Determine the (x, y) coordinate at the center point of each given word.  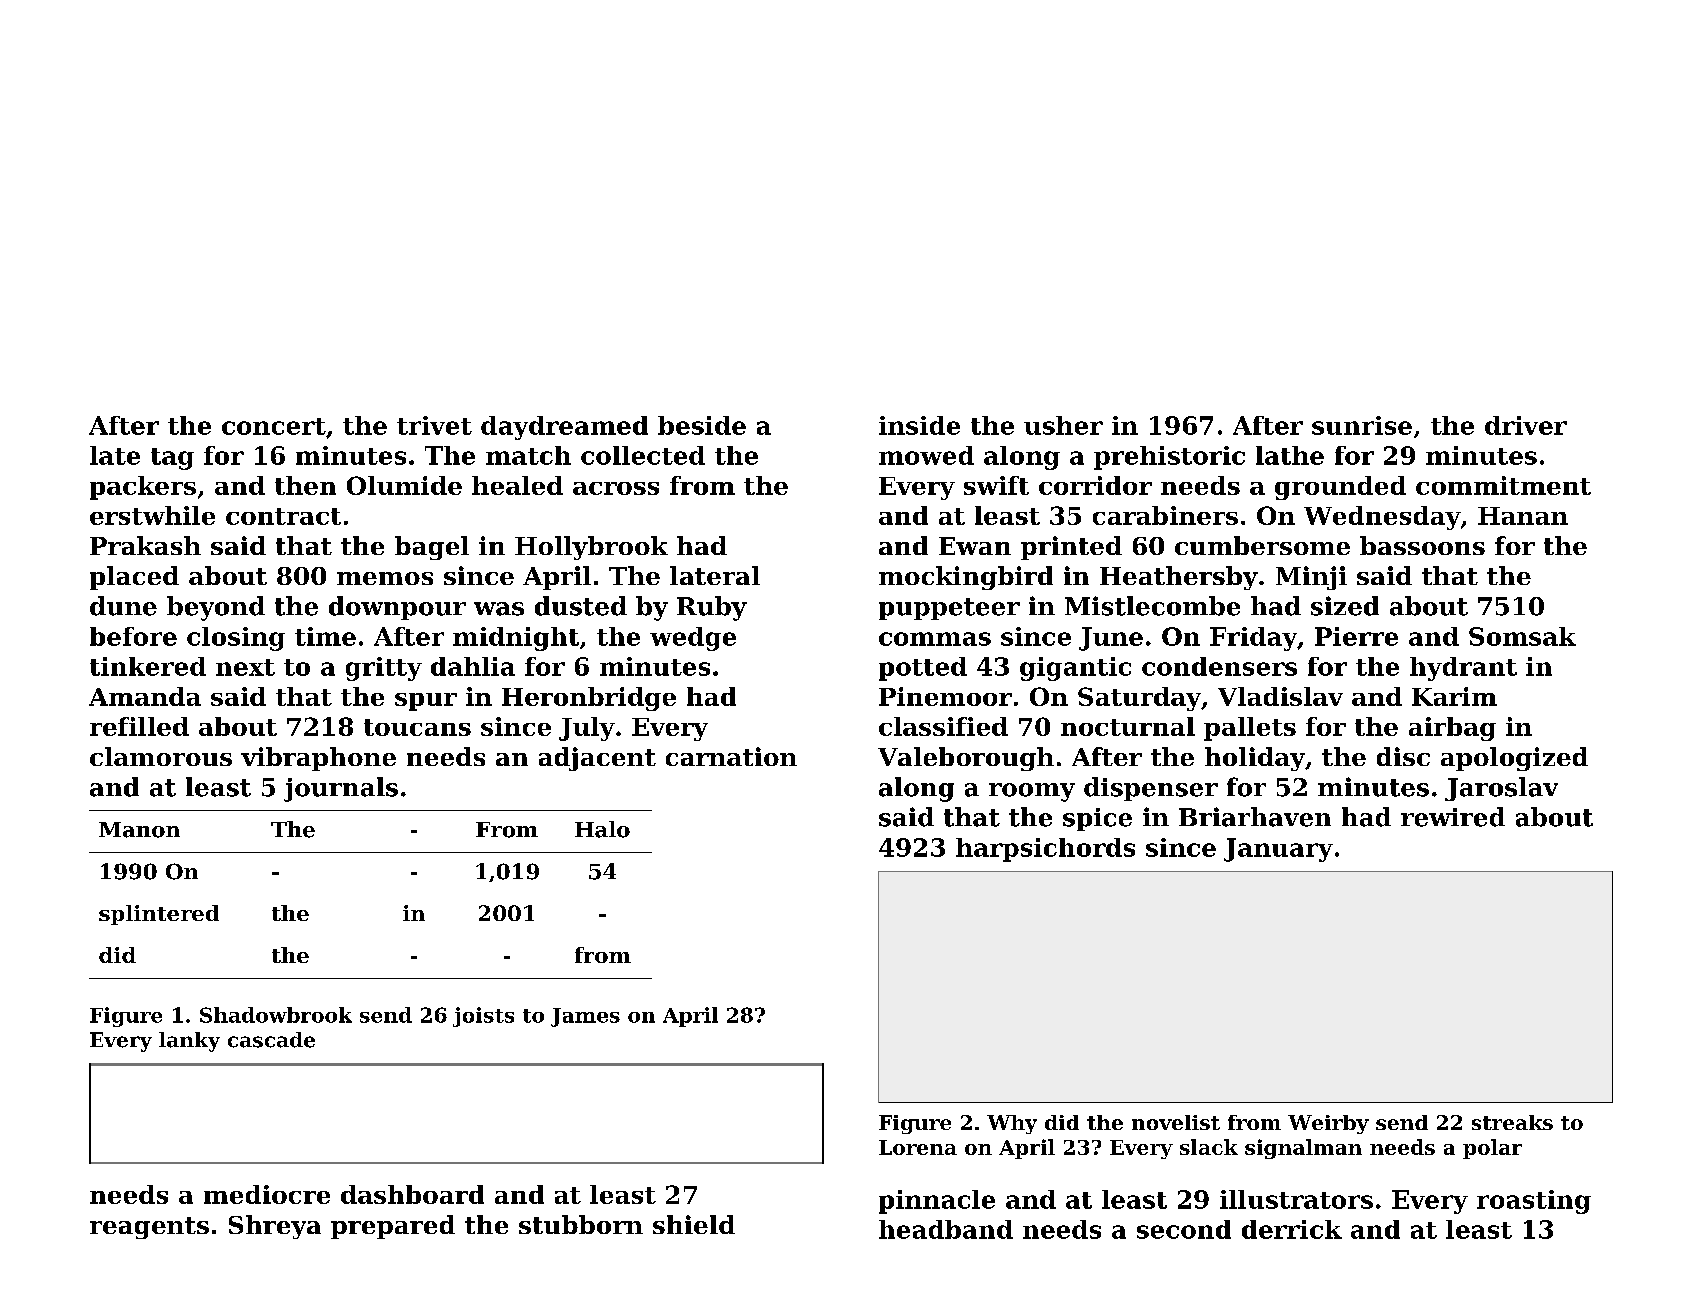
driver (1526, 425)
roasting (1534, 1202)
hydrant (1463, 669)
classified (943, 726)
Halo (602, 829)
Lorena (918, 1147)
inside (919, 425)
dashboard (412, 1194)
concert (274, 426)
